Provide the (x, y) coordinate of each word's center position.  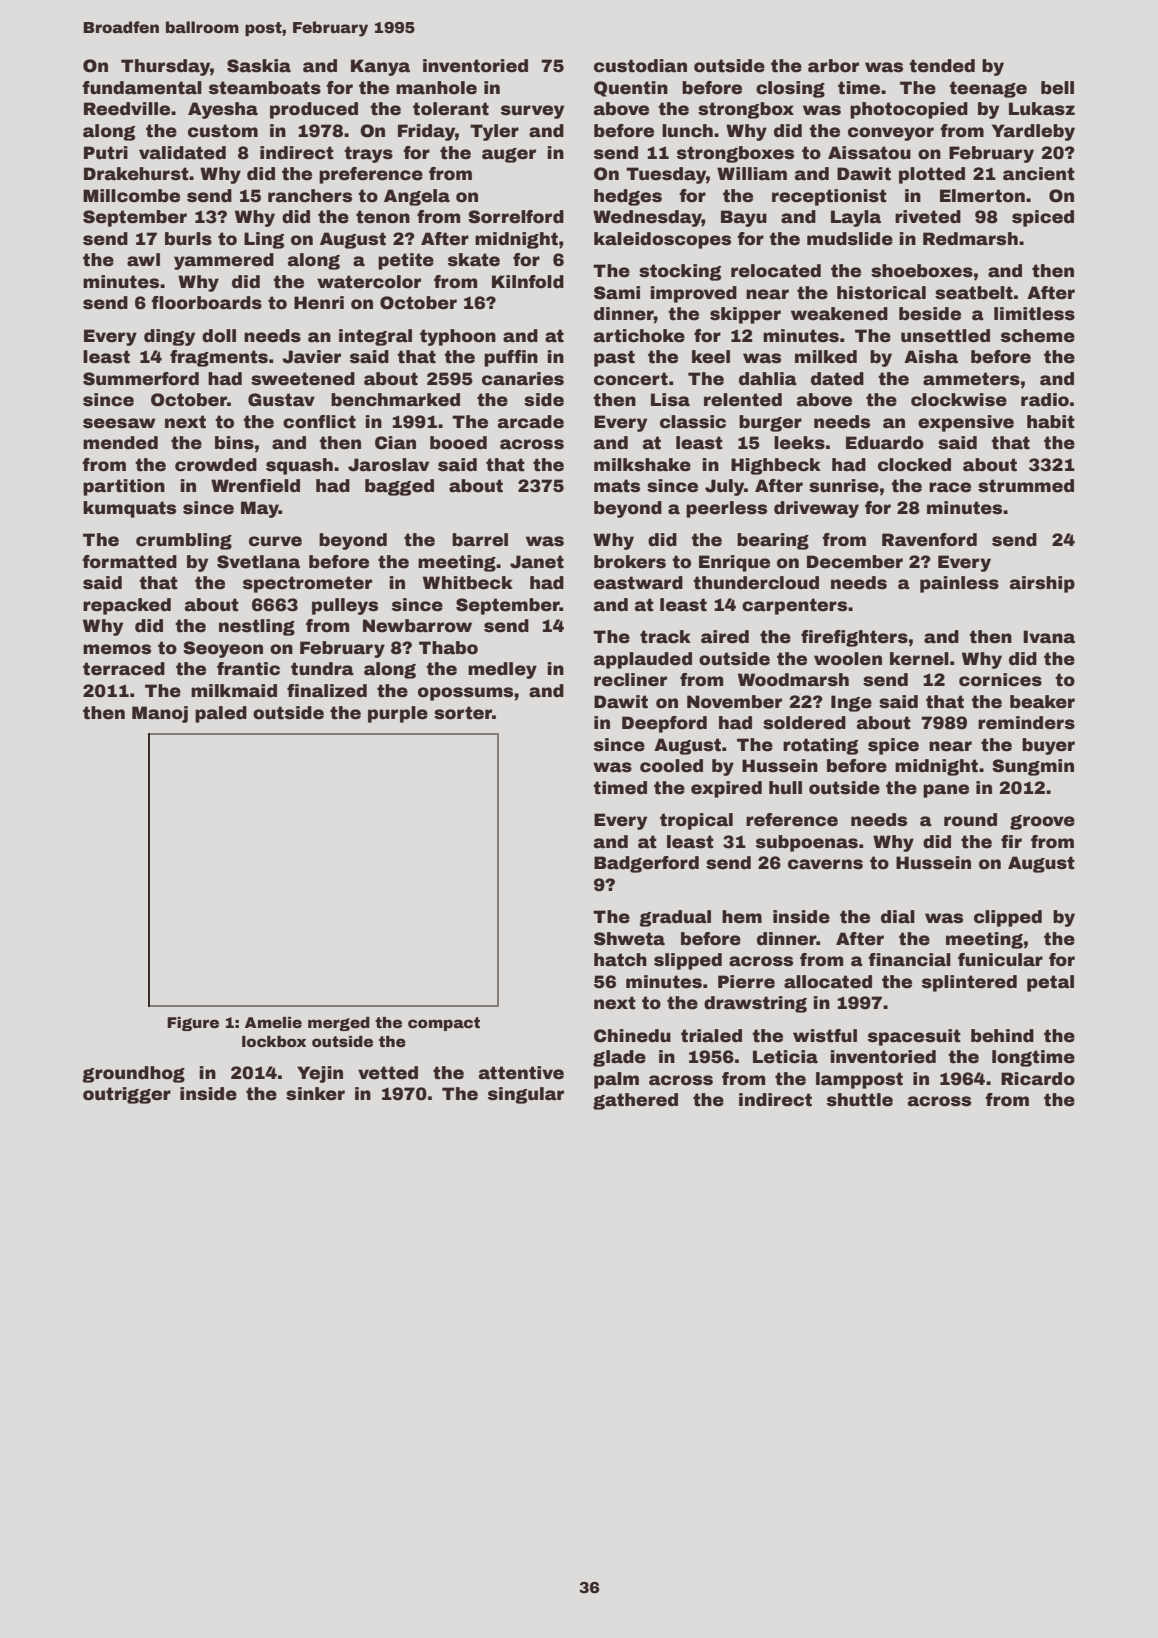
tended (942, 66)
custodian (640, 66)
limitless (1034, 314)
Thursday (165, 67)
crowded (216, 465)
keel (711, 357)
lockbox (274, 1041)
